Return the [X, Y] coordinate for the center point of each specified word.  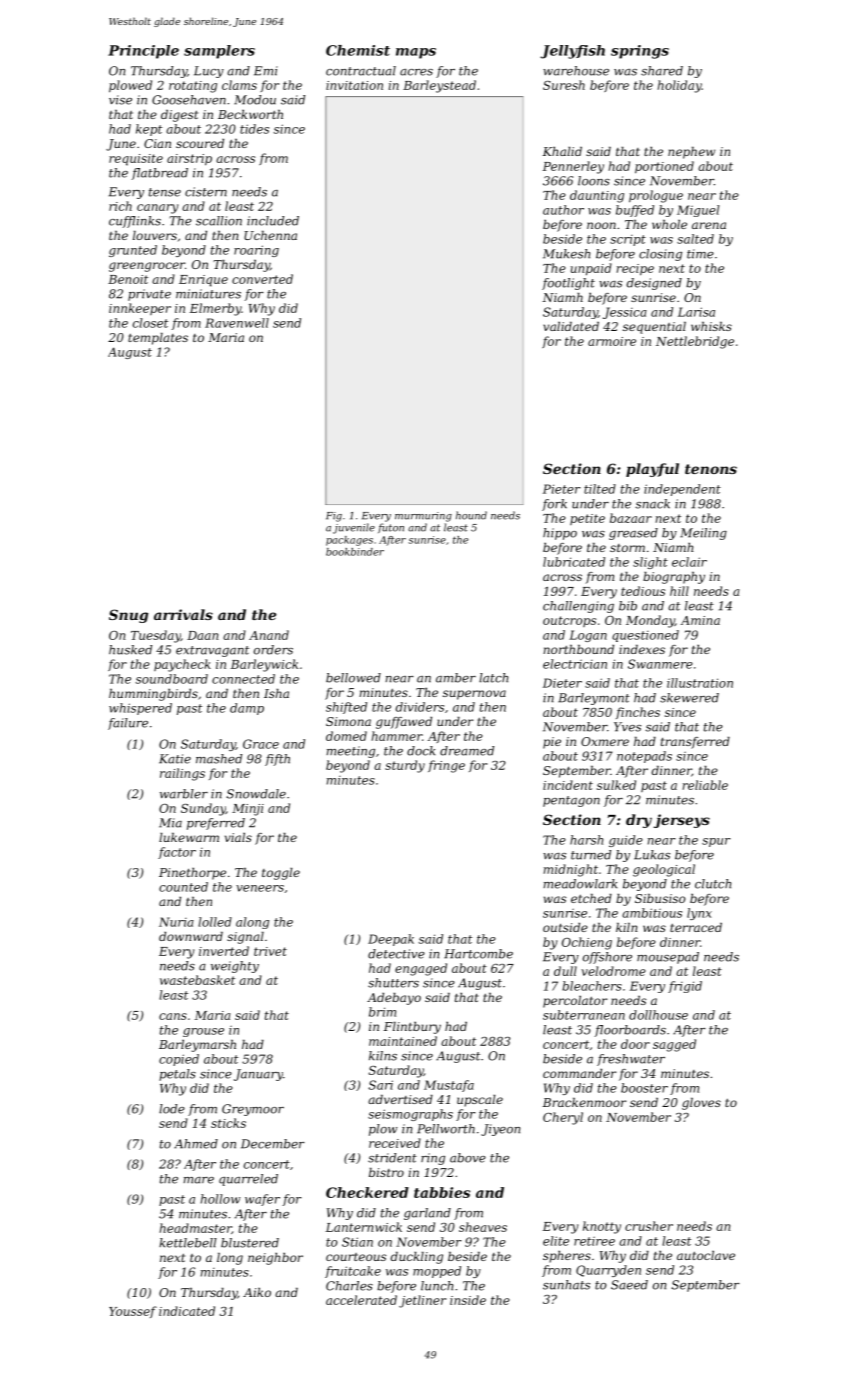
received [395, 1143]
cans [173, 1016]
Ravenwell [237, 323]
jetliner [422, 1301]
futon [391, 528]
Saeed [629, 1285]
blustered [250, 1243]
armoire [612, 341]
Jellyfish [572, 52]
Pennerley [573, 167]
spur [716, 842]
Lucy [209, 72]
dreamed [467, 751]
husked [130, 650]
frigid [685, 987]
